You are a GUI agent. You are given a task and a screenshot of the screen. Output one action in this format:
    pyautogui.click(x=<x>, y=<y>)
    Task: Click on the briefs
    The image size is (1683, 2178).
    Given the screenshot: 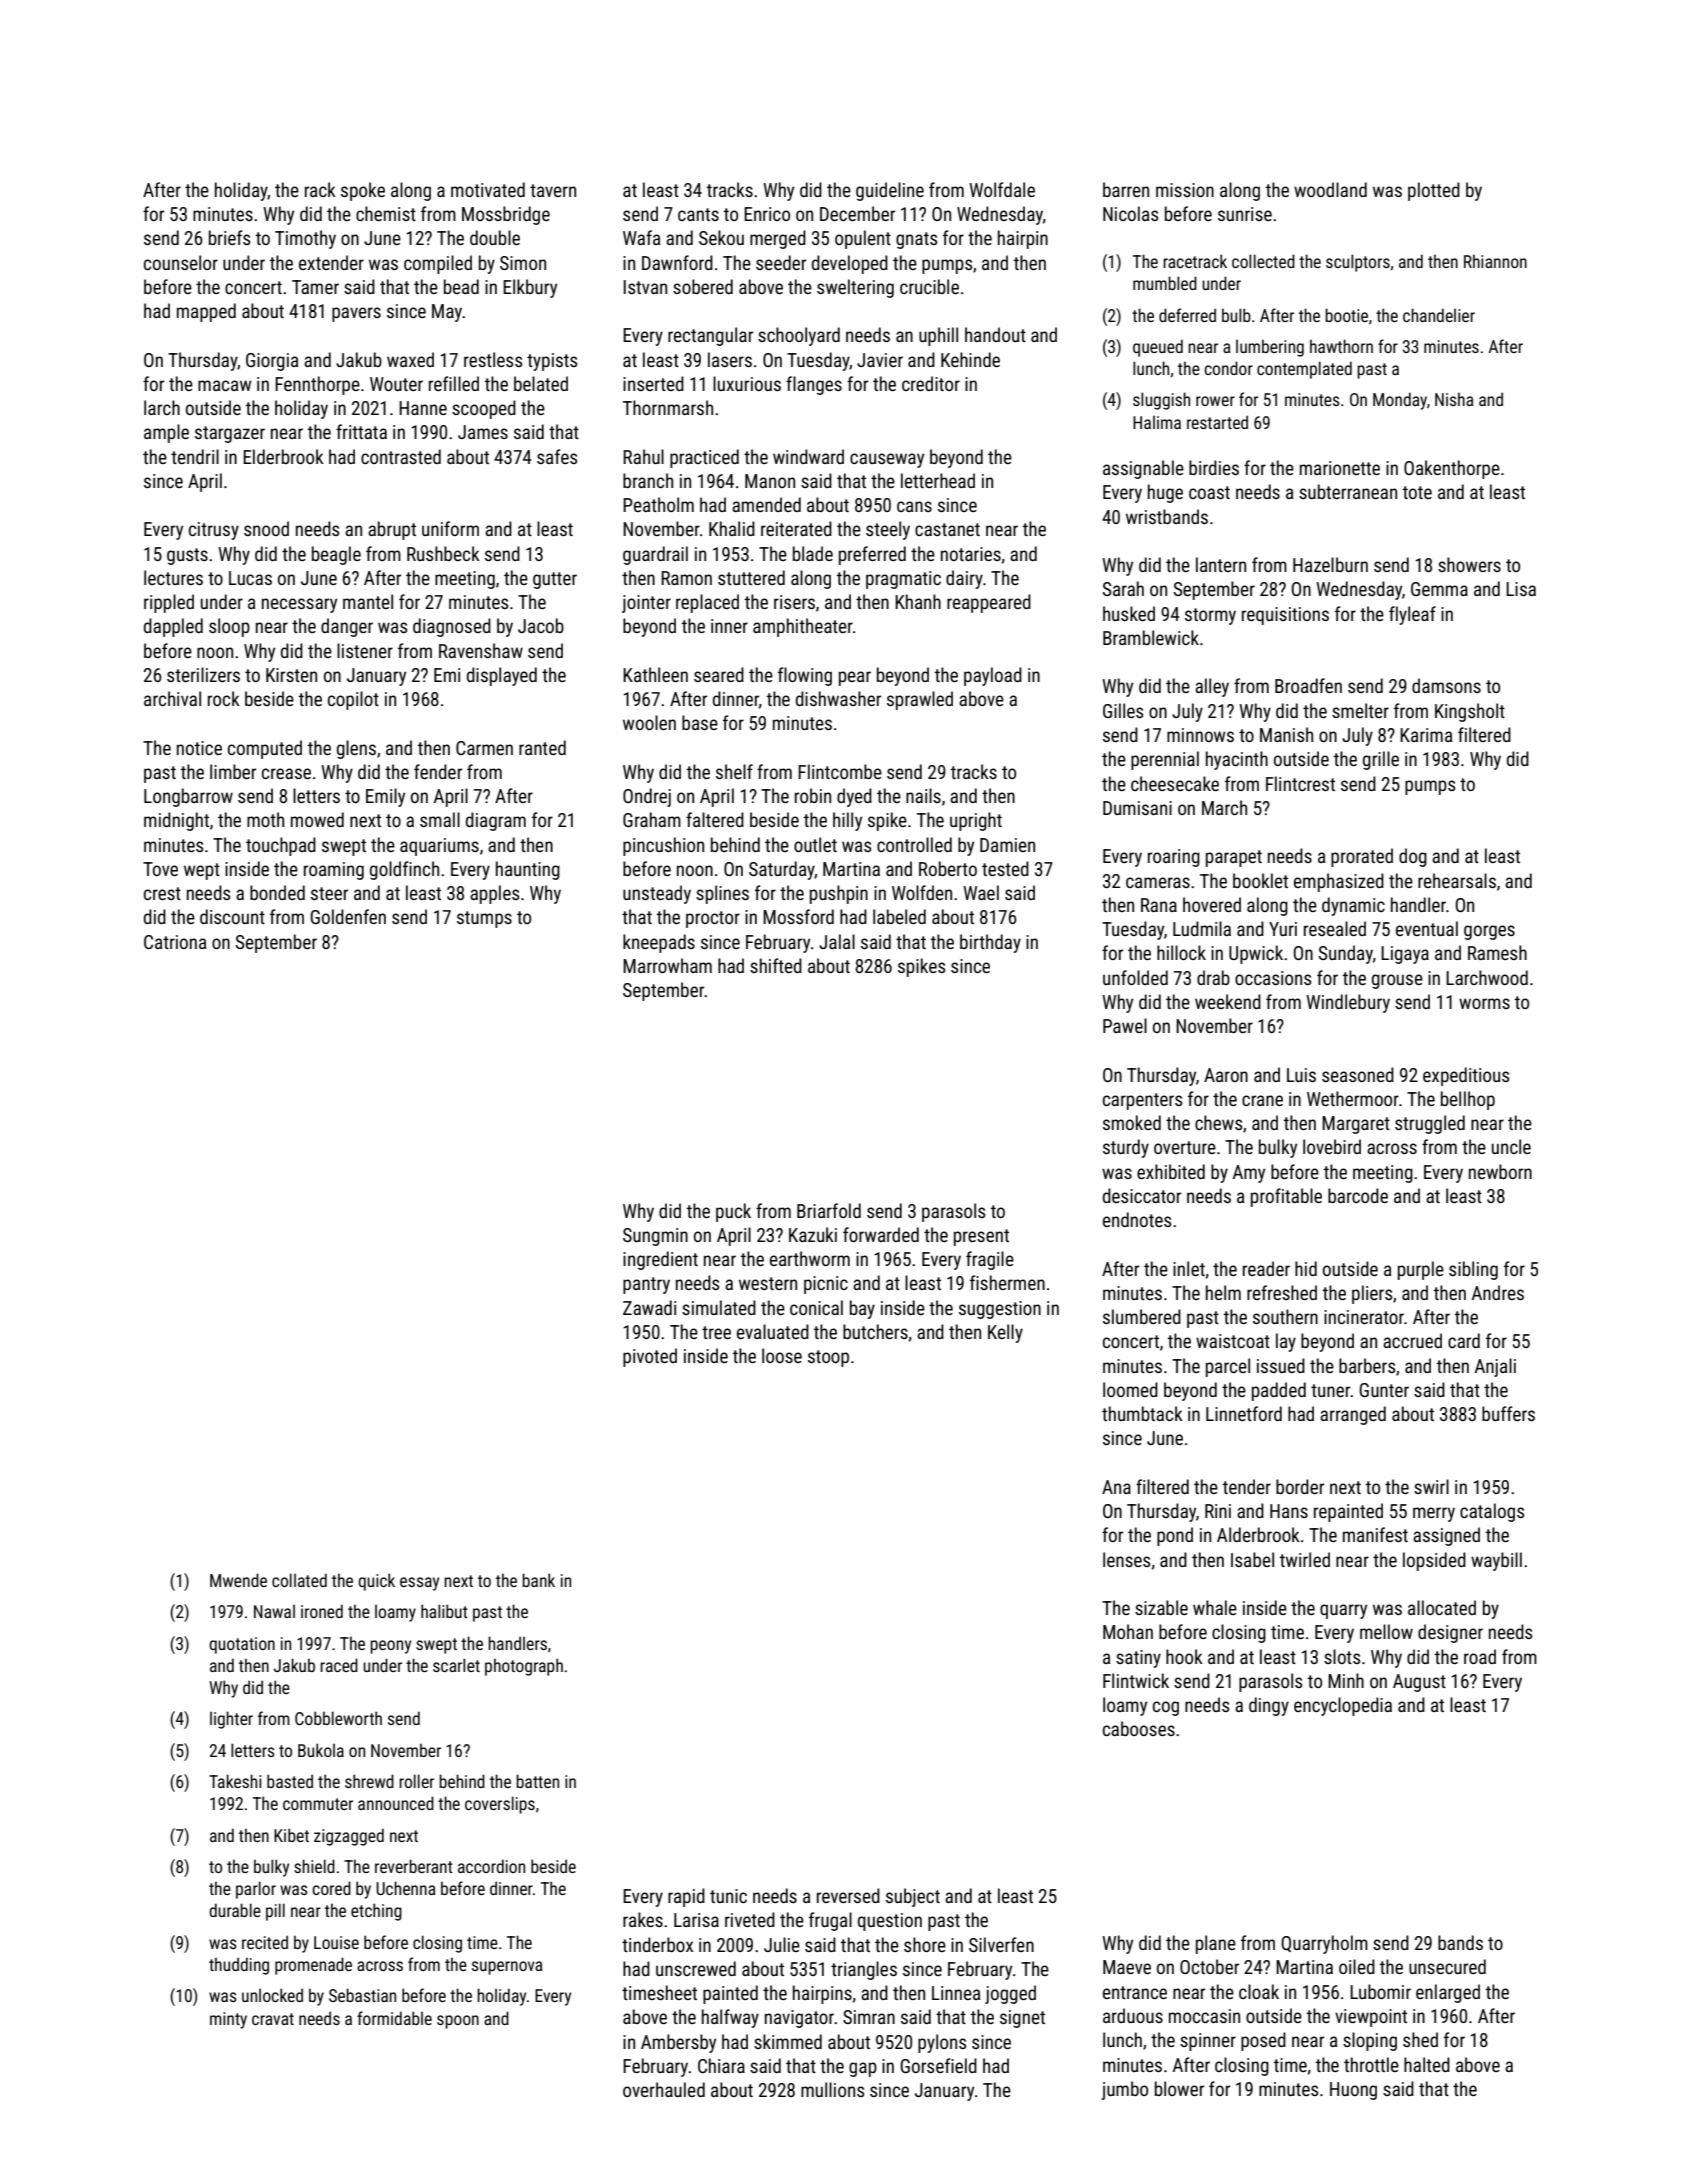 What is the action you would take?
    pyautogui.click(x=229, y=237)
